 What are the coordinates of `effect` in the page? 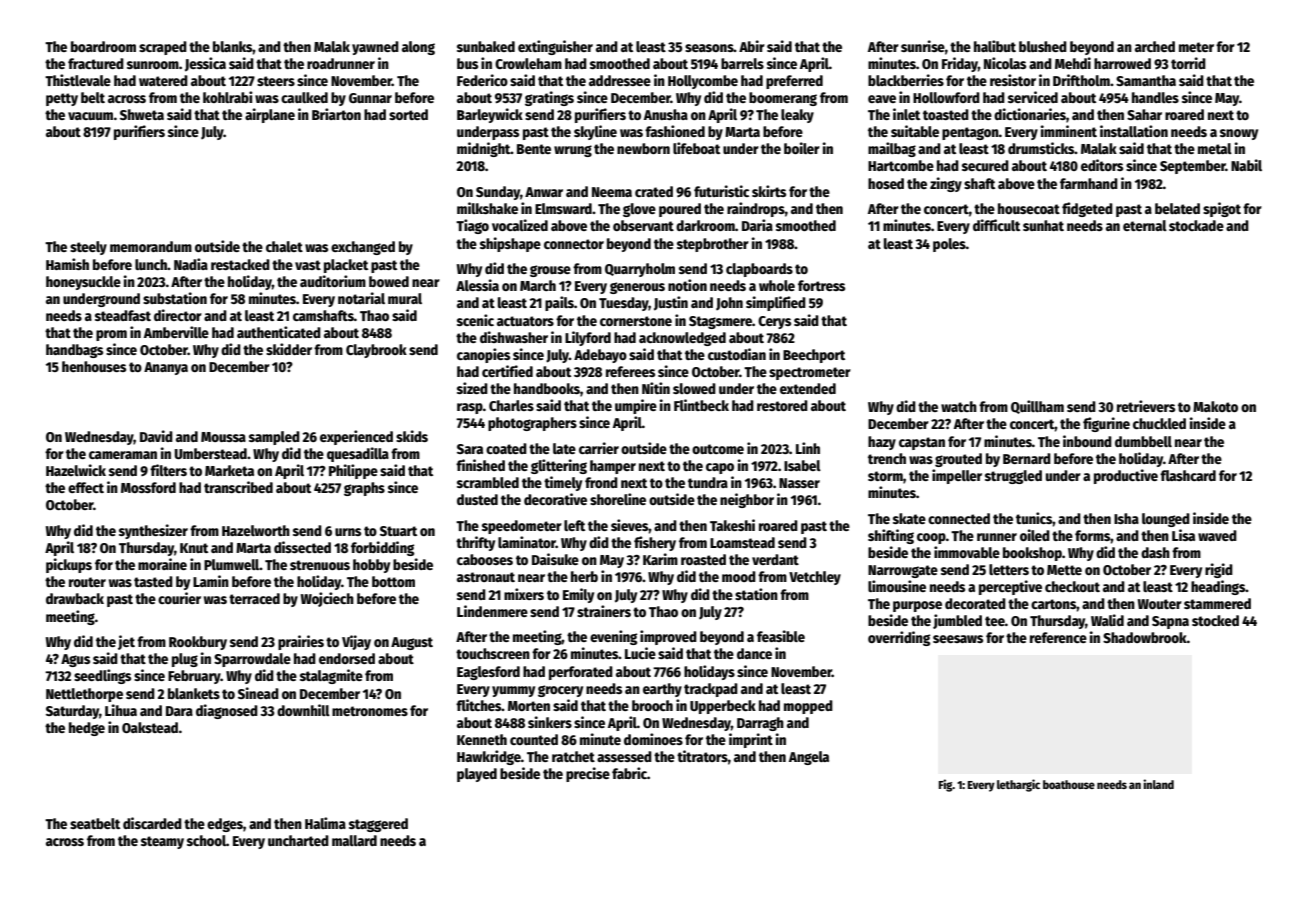 It's located at (86, 487).
